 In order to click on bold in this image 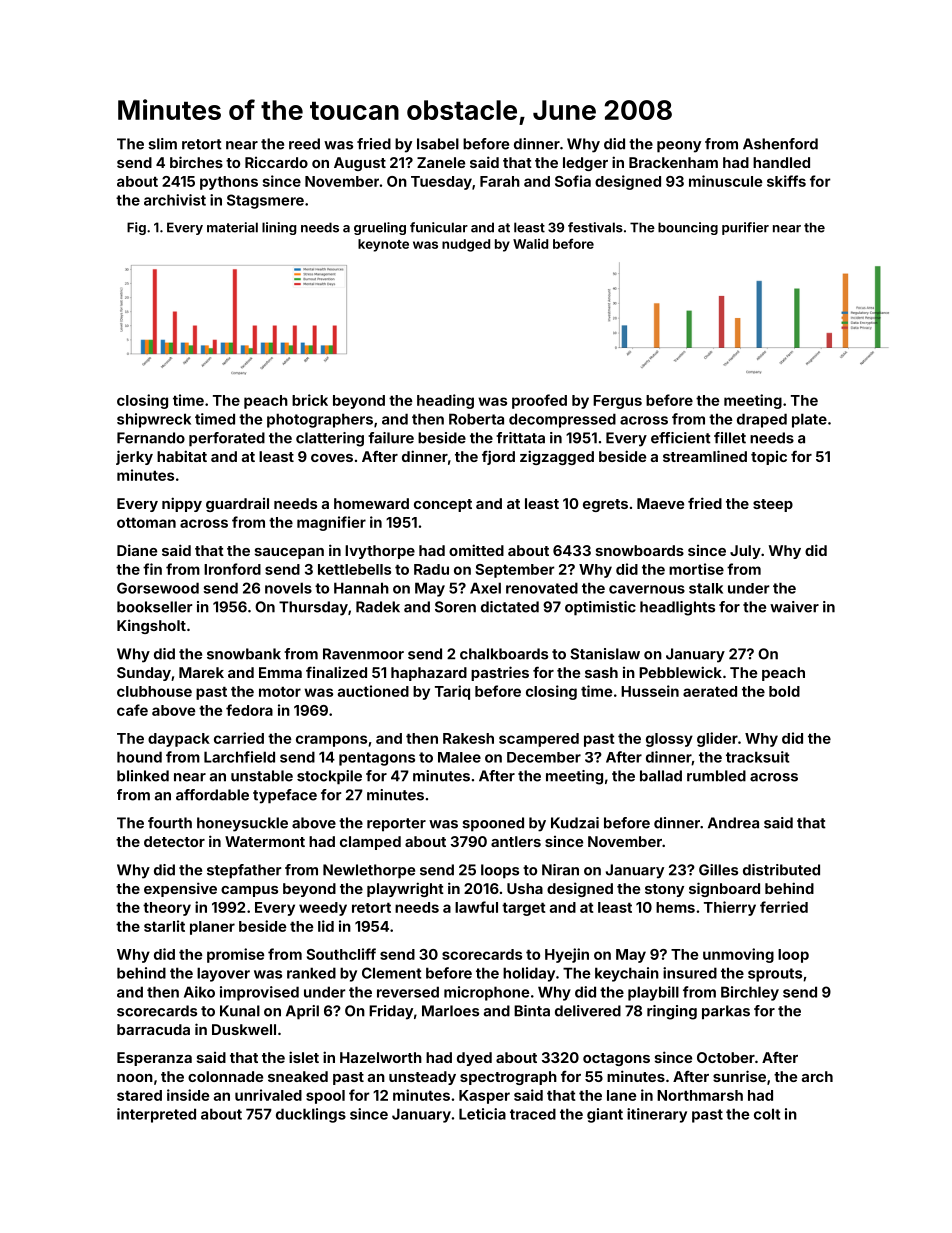, I will do `click(784, 691)`.
